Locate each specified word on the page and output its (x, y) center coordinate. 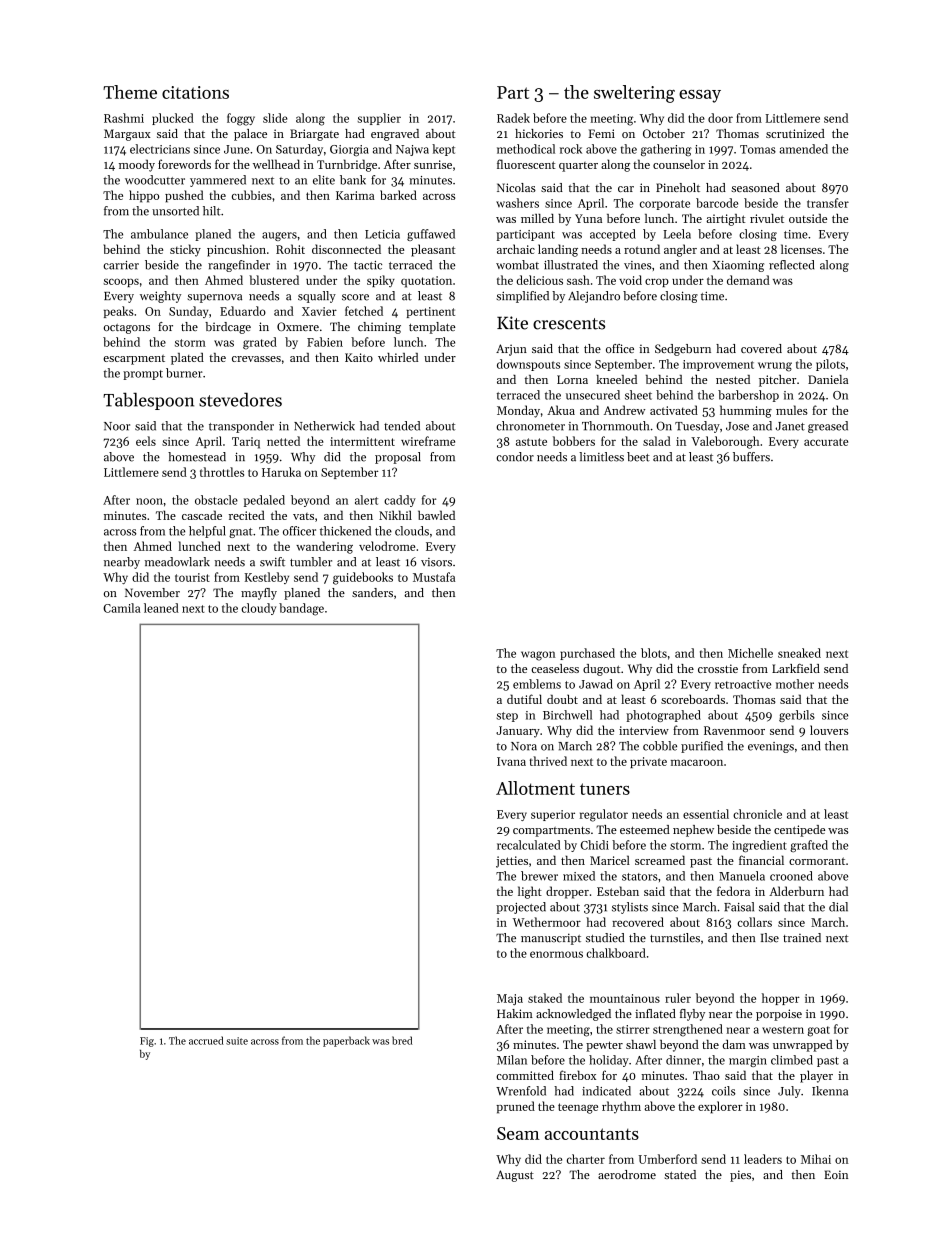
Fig (147, 1042)
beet (638, 457)
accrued (206, 1040)
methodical (526, 149)
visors (436, 562)
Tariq (246, 443)
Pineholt (678, 187)
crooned (791, 876)
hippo (144, 196)
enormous (556, 954)
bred (402, 1040)
